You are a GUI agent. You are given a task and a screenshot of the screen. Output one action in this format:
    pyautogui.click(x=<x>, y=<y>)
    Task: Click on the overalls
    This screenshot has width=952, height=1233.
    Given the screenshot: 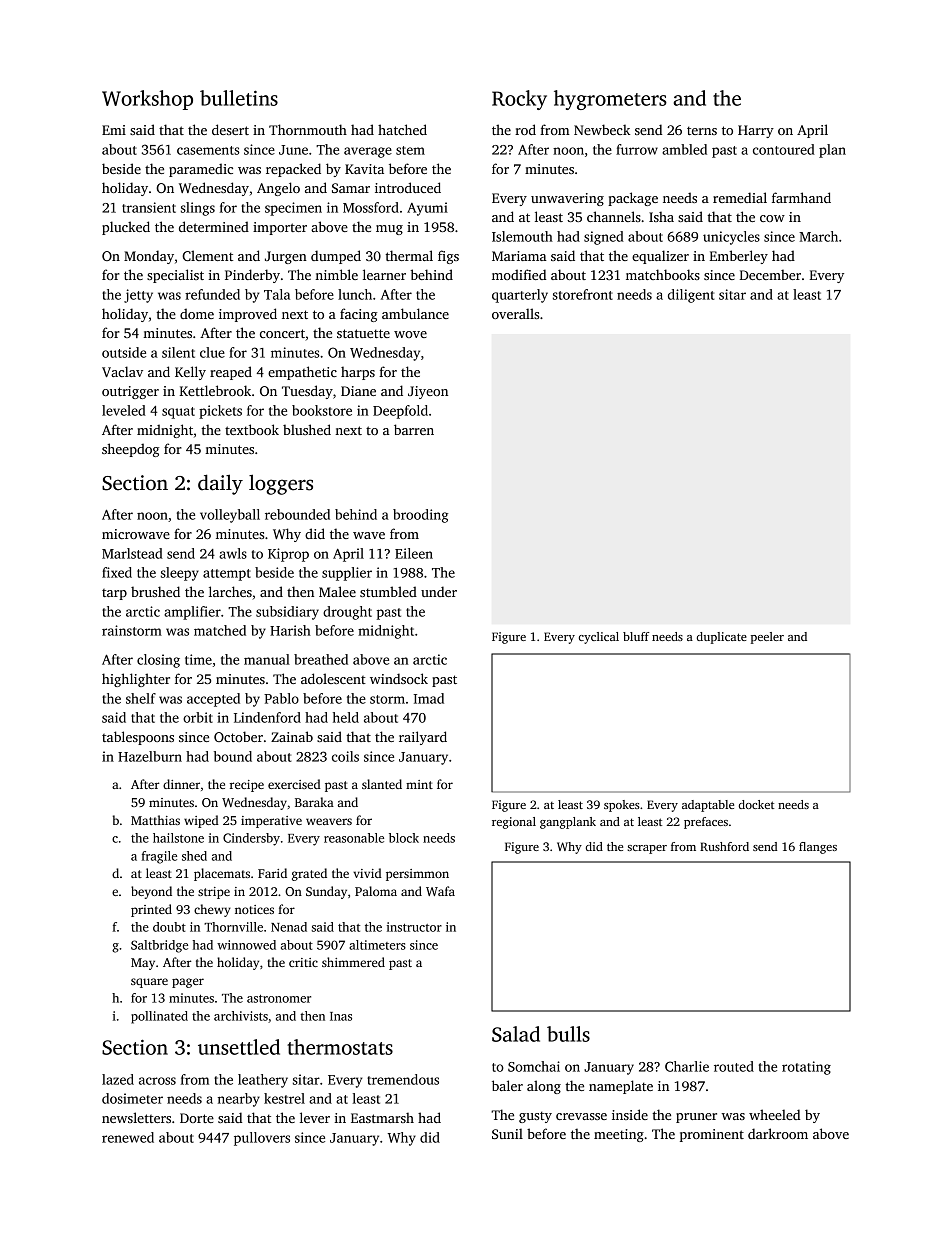 What is the action you would take?
    pyautogui.click(x=515, y=313)
